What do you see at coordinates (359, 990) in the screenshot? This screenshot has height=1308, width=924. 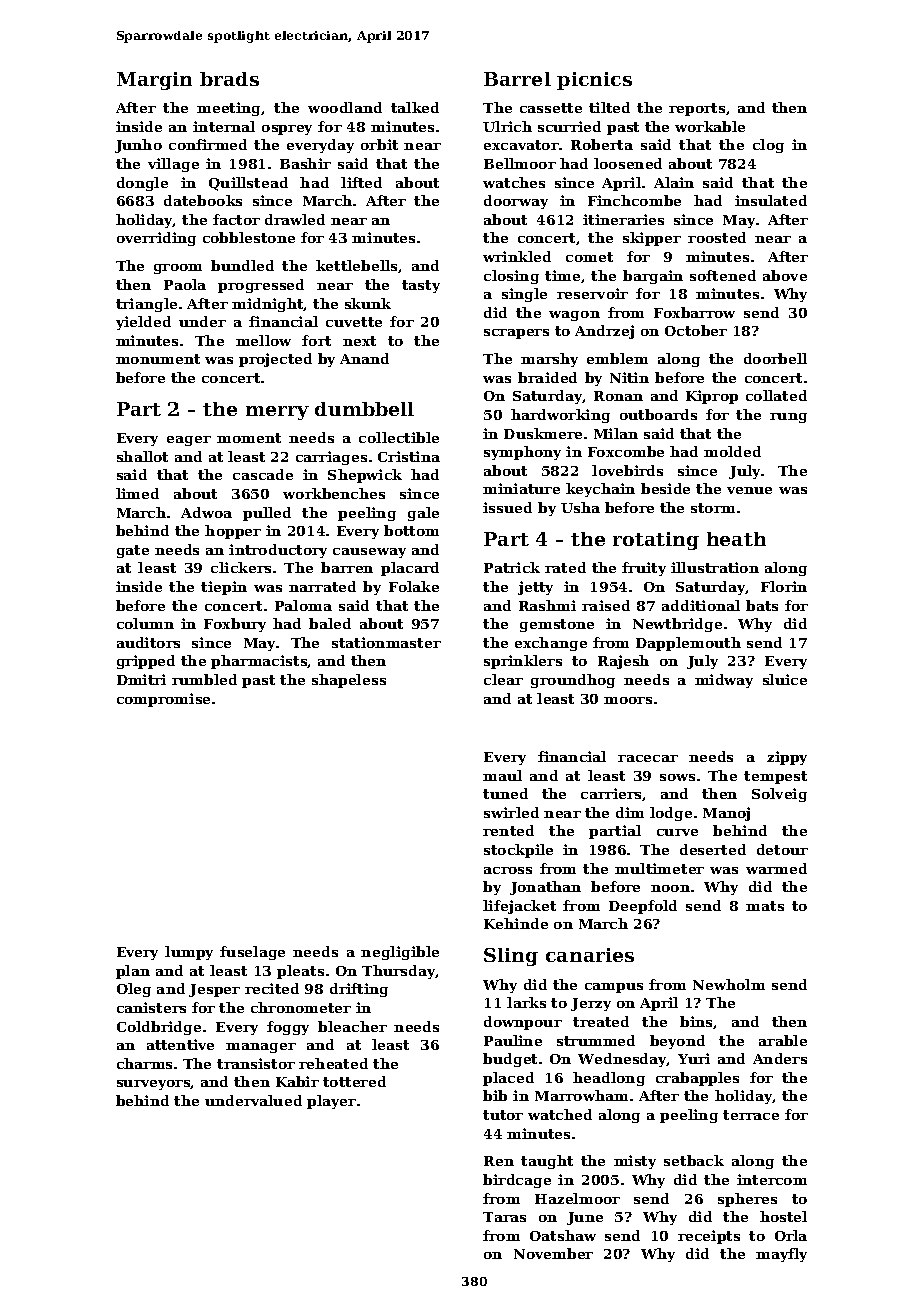 I see `drifting` at bounding box center [359, 990].
